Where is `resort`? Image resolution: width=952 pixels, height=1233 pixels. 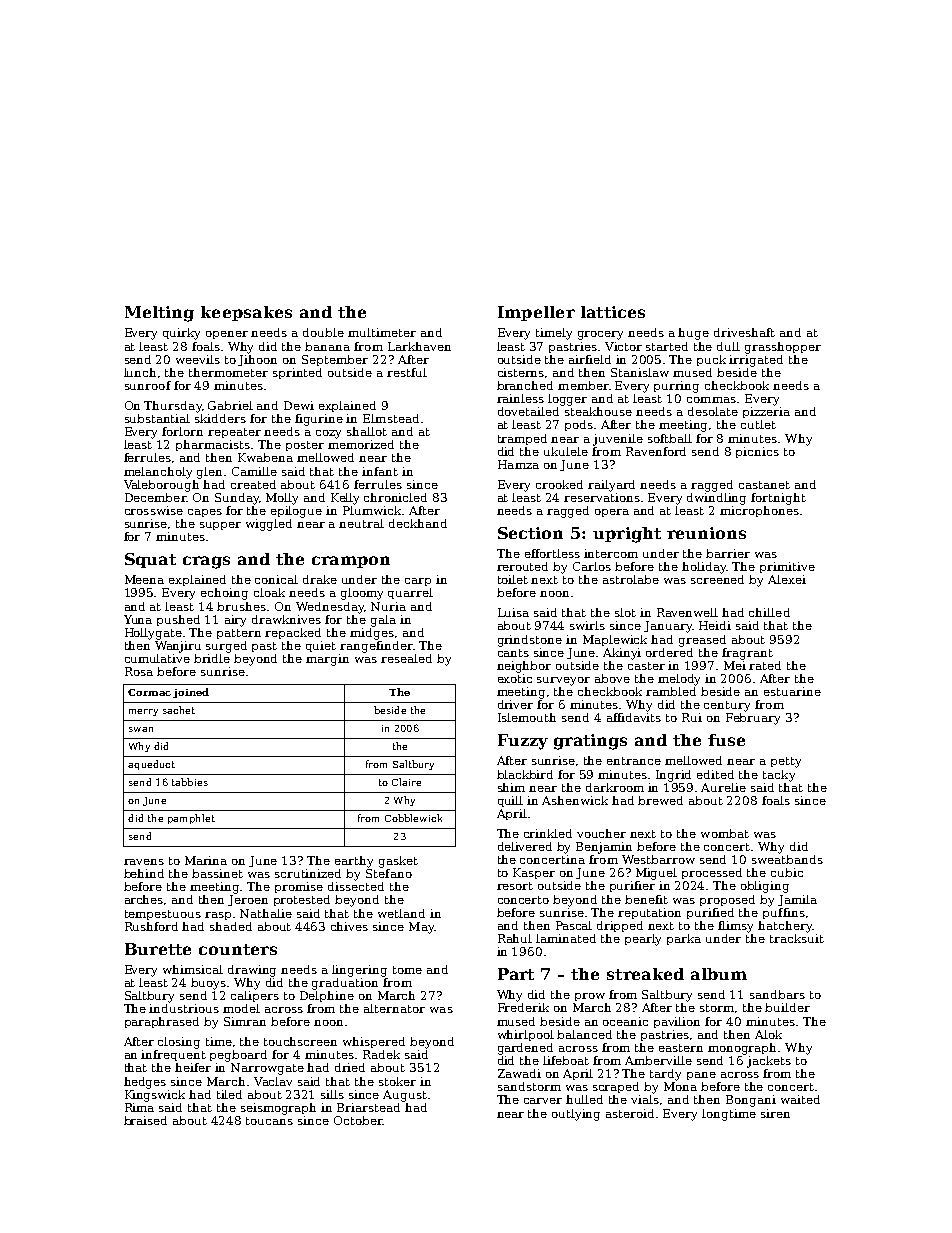
resort is located at coordinates (515, 886).
